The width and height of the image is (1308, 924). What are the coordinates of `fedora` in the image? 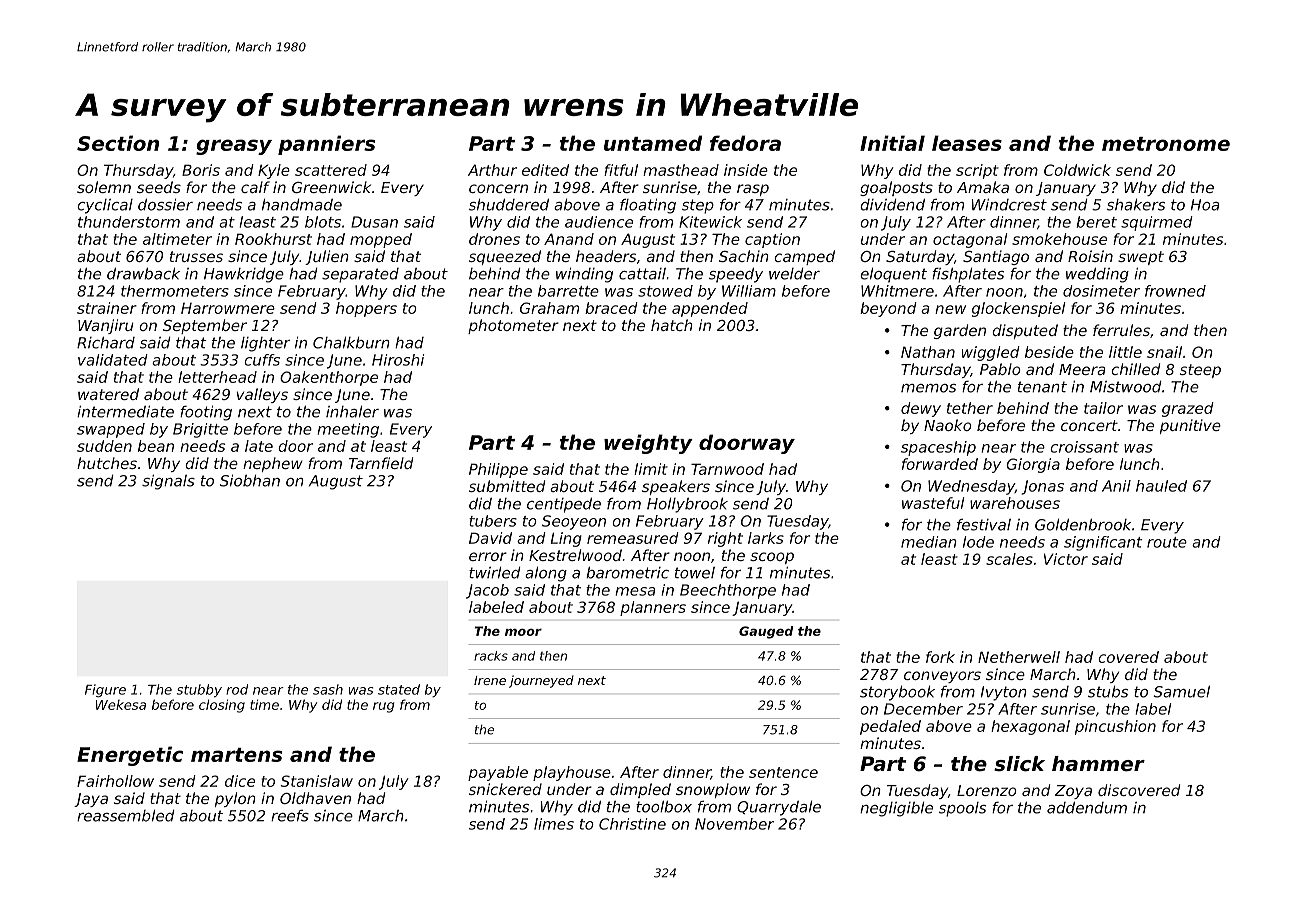 It's located at (745, 143).
